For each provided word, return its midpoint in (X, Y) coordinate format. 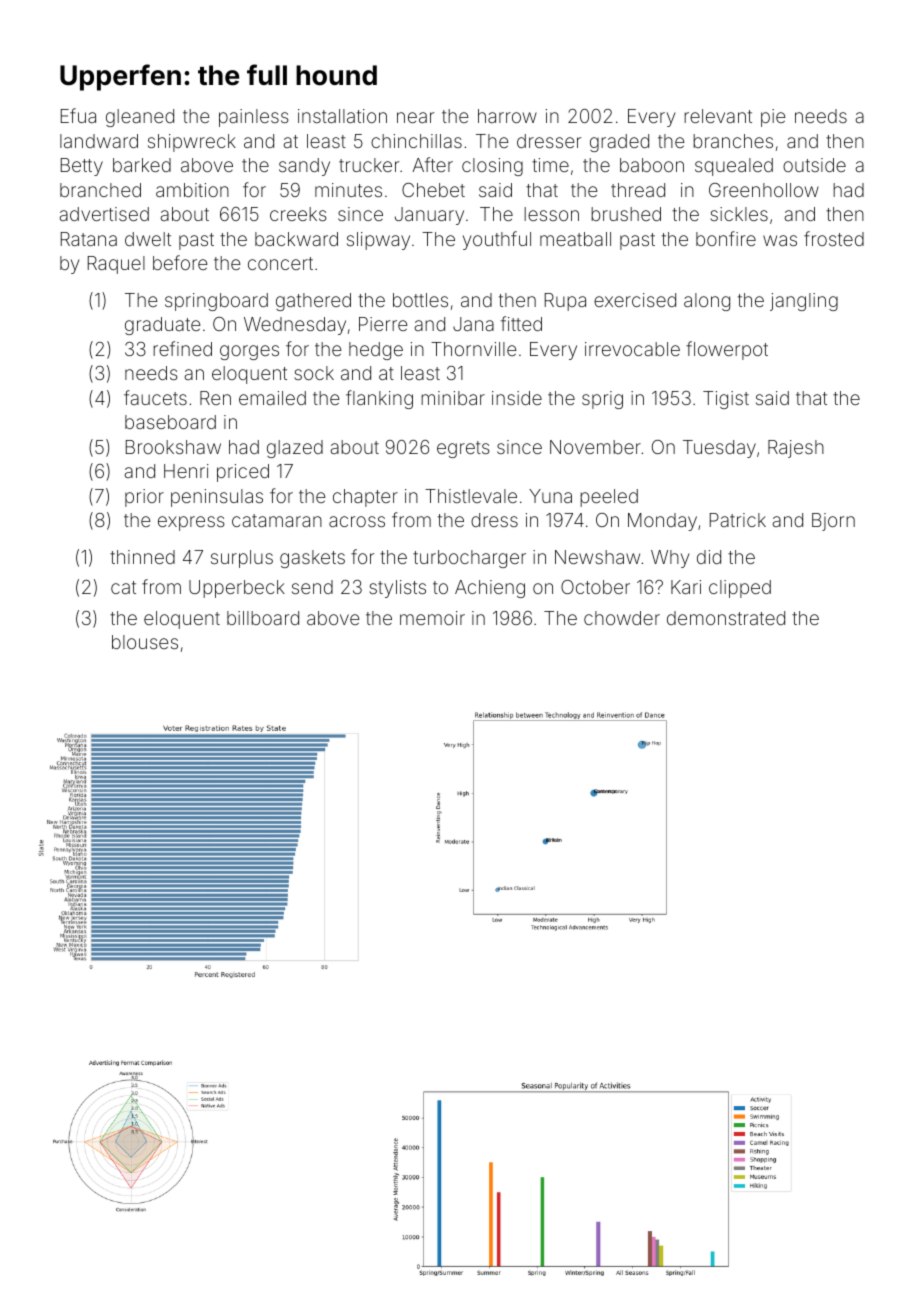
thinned (142, 557)
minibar (453, 398)
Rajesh (796, 449)
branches (733, 141)
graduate (162, 326)
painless (254, 118)
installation (342, 116)
